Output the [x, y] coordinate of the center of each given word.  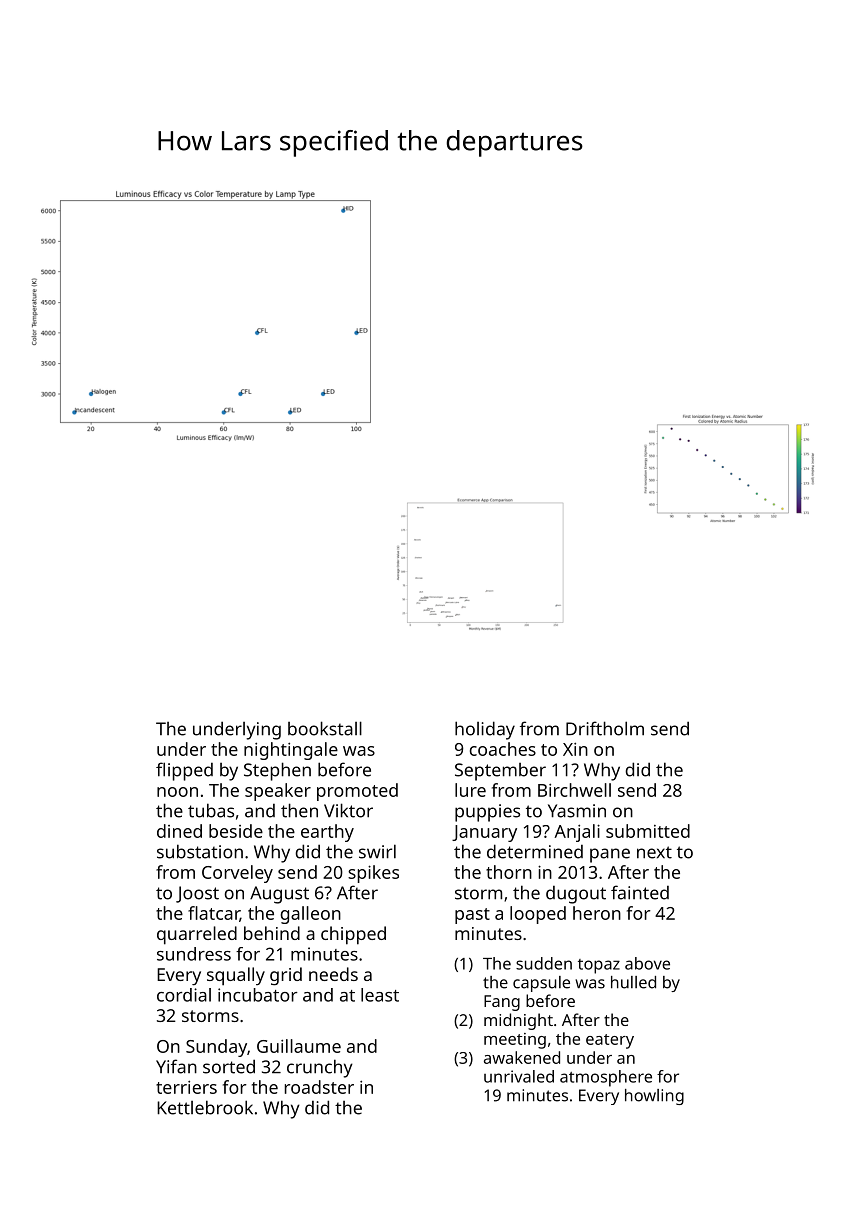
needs [333, 974]
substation [200, 851]
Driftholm [605, 728]
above [647, 963]
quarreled [197, 935]
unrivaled [519, 1076]
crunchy [320, 1068]
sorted [229, 1066]
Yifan [176, 1066]
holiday [485, 730]
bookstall [325, 728]
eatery [610, 1041]
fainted [640, 892]
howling [654, 1097]
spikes [373, 874]
